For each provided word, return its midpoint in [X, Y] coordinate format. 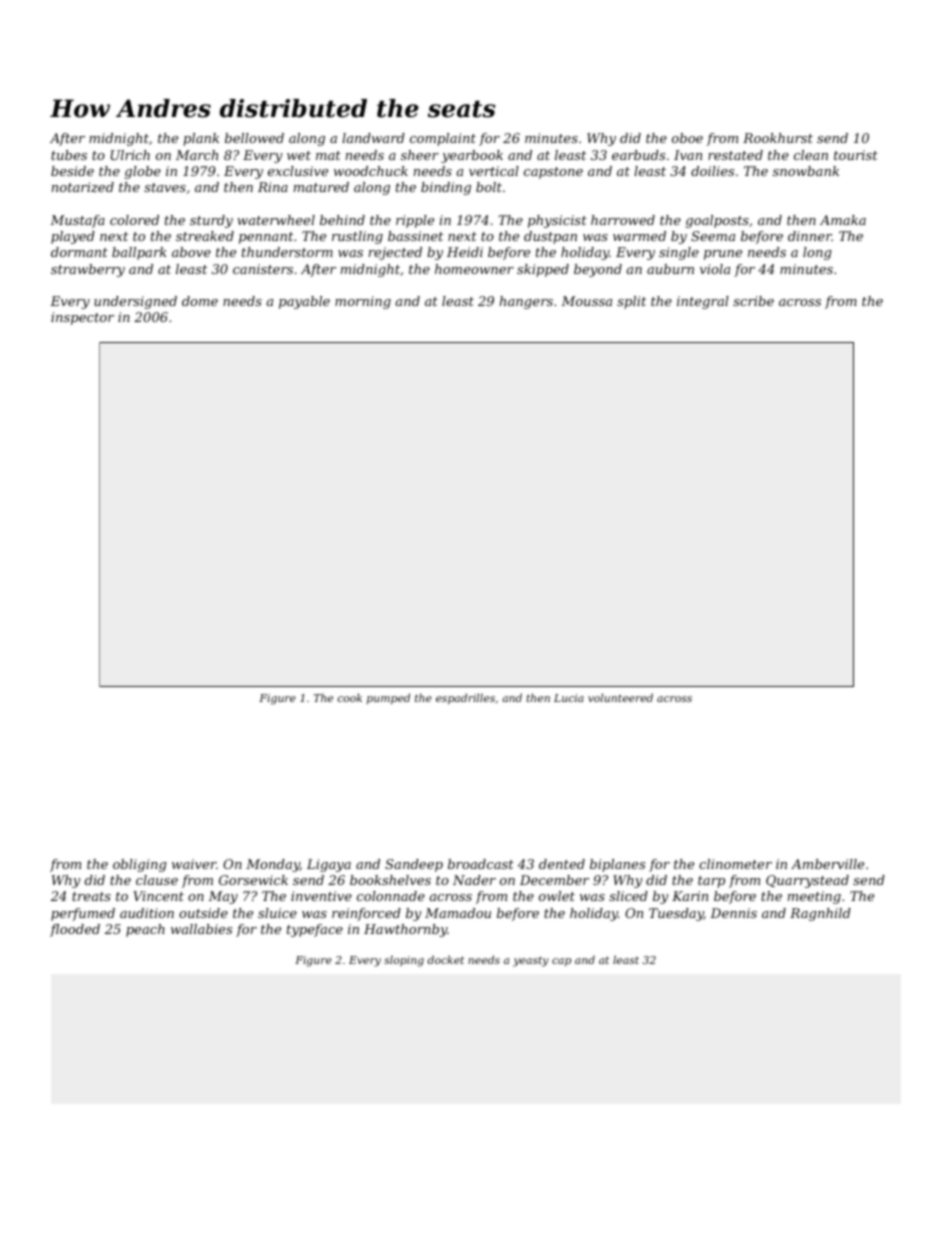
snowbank [806, 171]
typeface [315, 930]
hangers [526, 302]
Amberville [827, 864]
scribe [753, 301]
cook [350, 697]
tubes [69, 155]
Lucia [569, 698]
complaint [443, 139]
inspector [82, 318]
